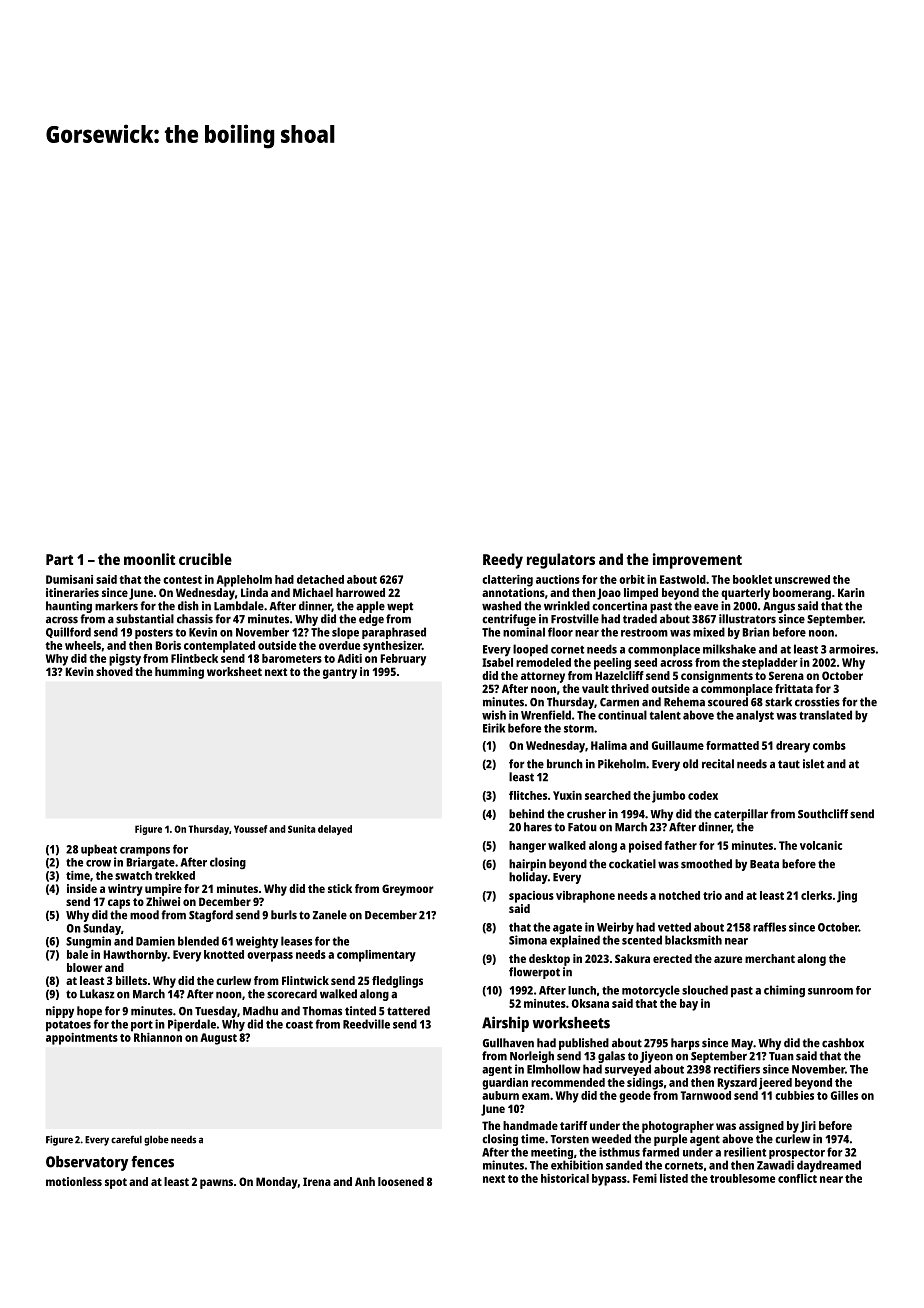 Image resolution: width=924 pixels, height=1308 pixels. What do you see at coordinates (125, 660) in the screenshot?
I see `pigsty` at bounding box center [125, 660].
